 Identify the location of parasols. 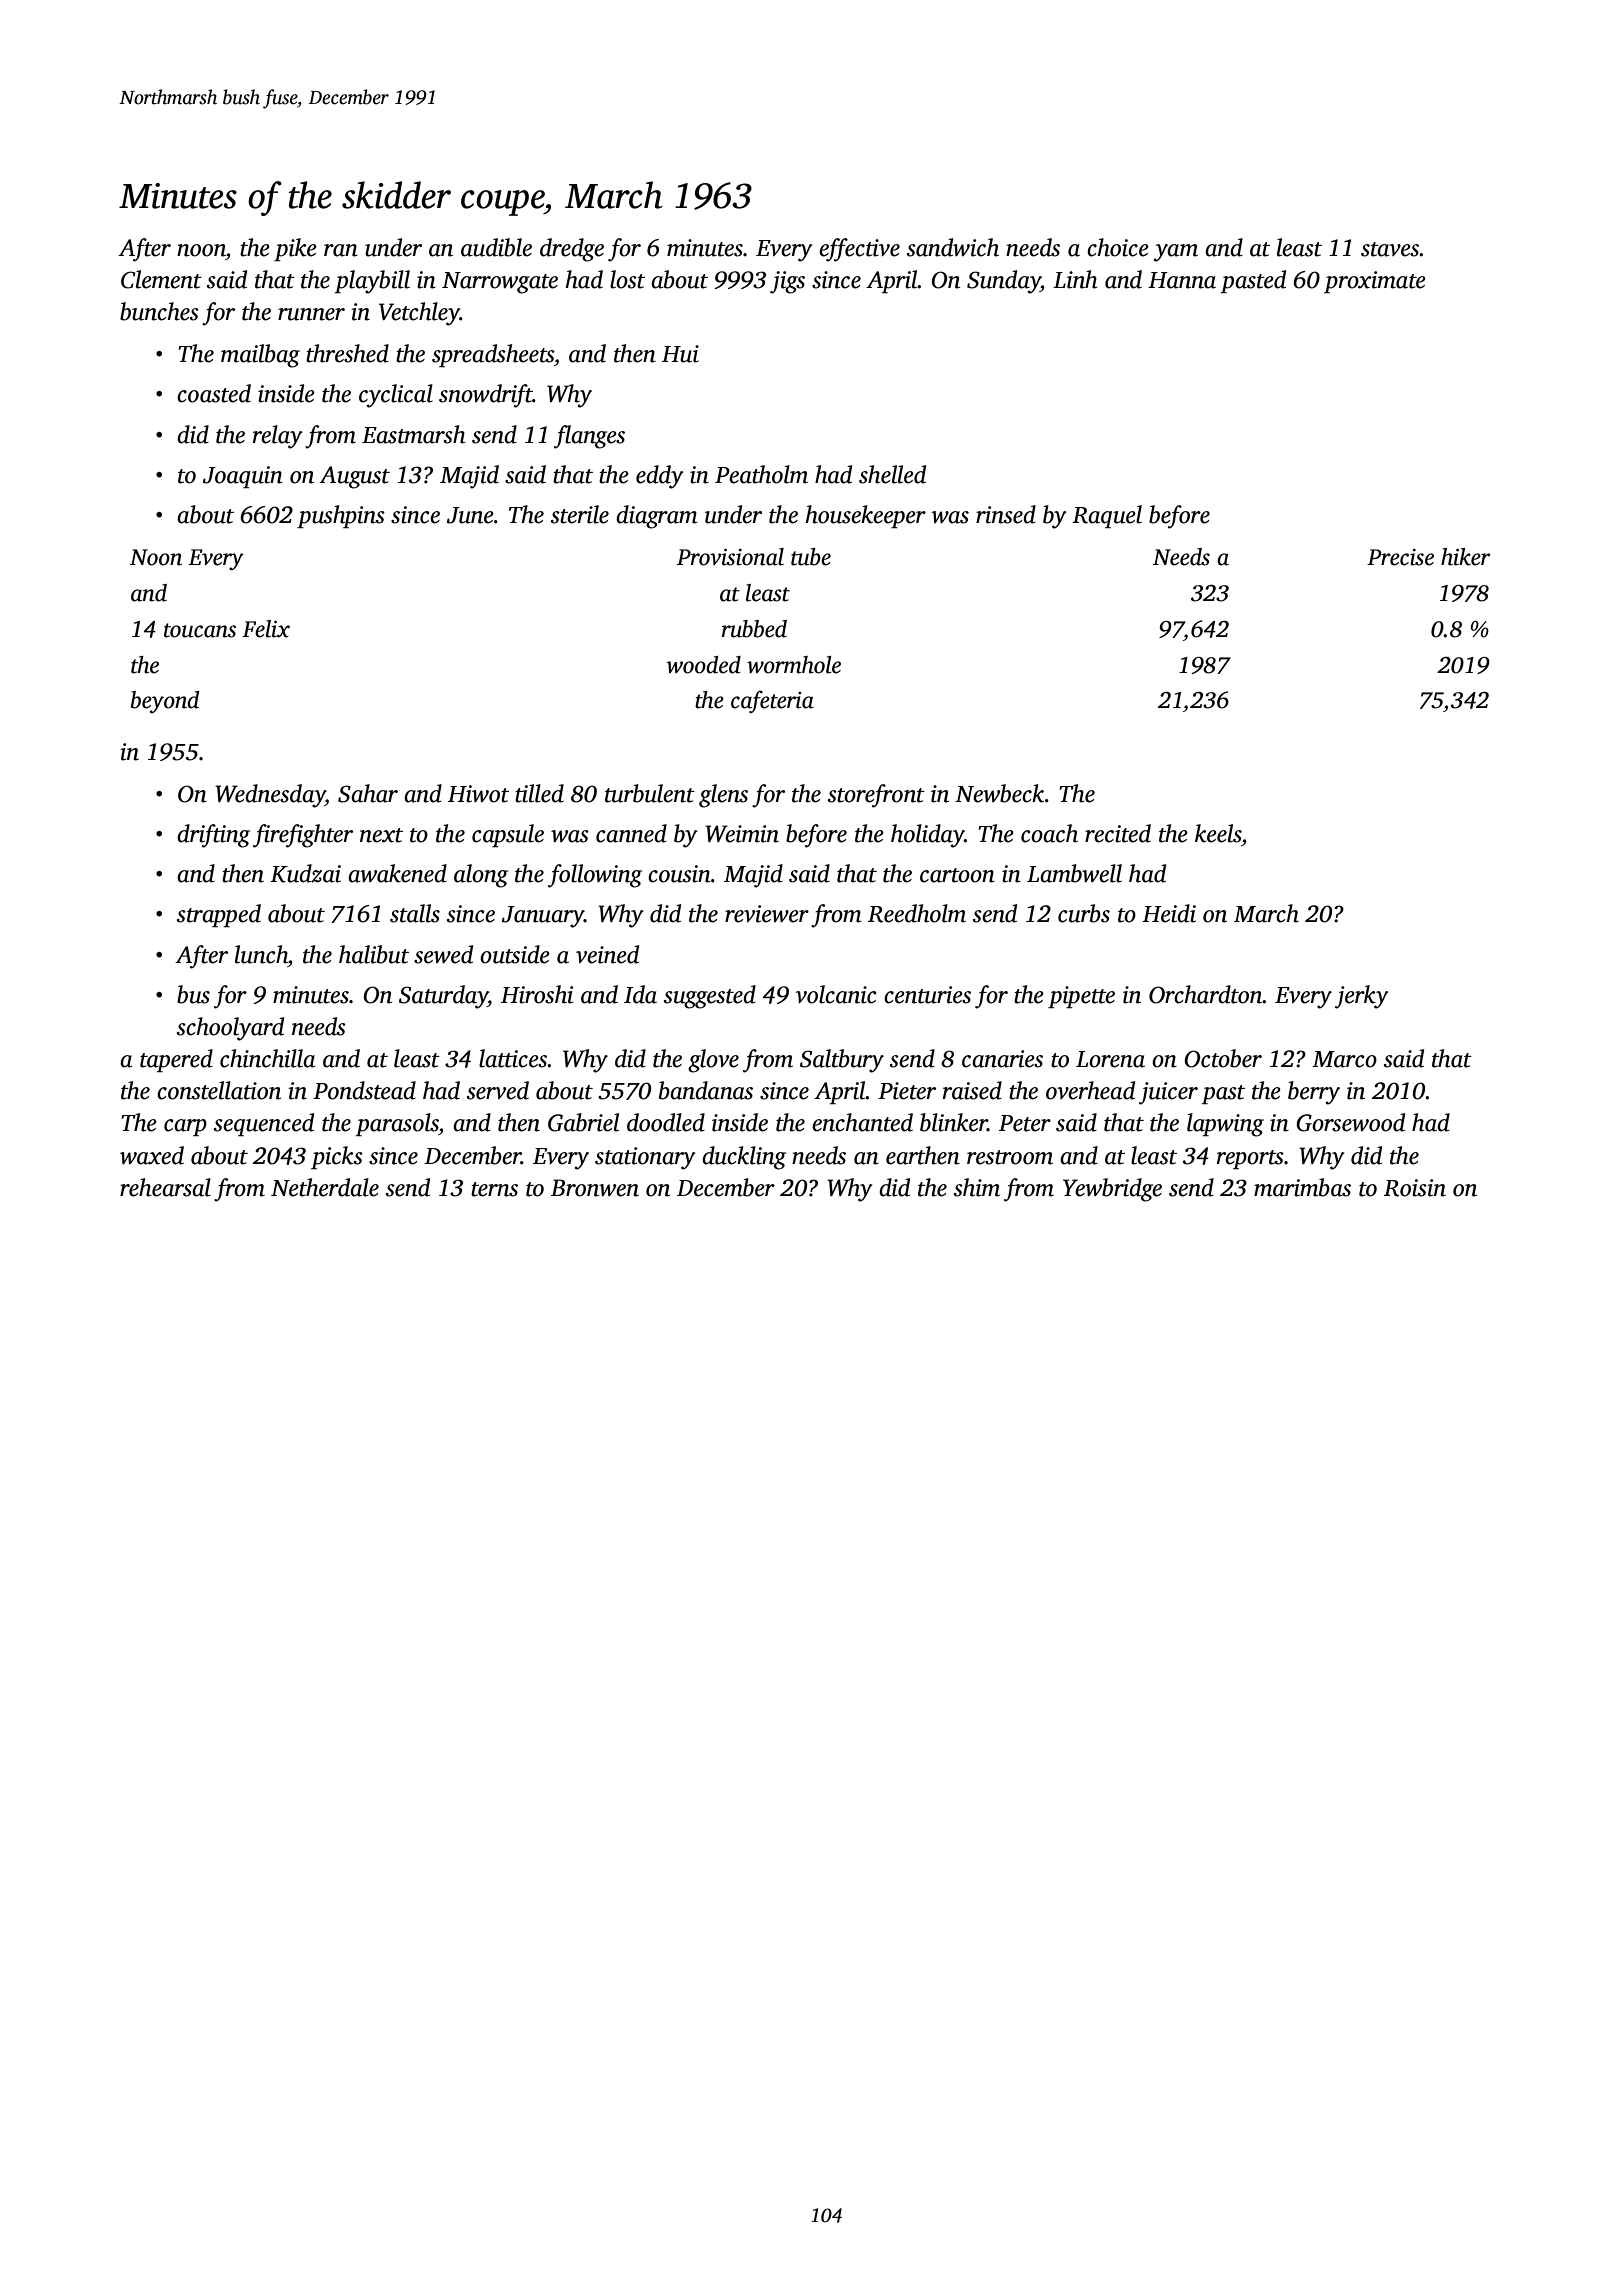
(397, 1124).
